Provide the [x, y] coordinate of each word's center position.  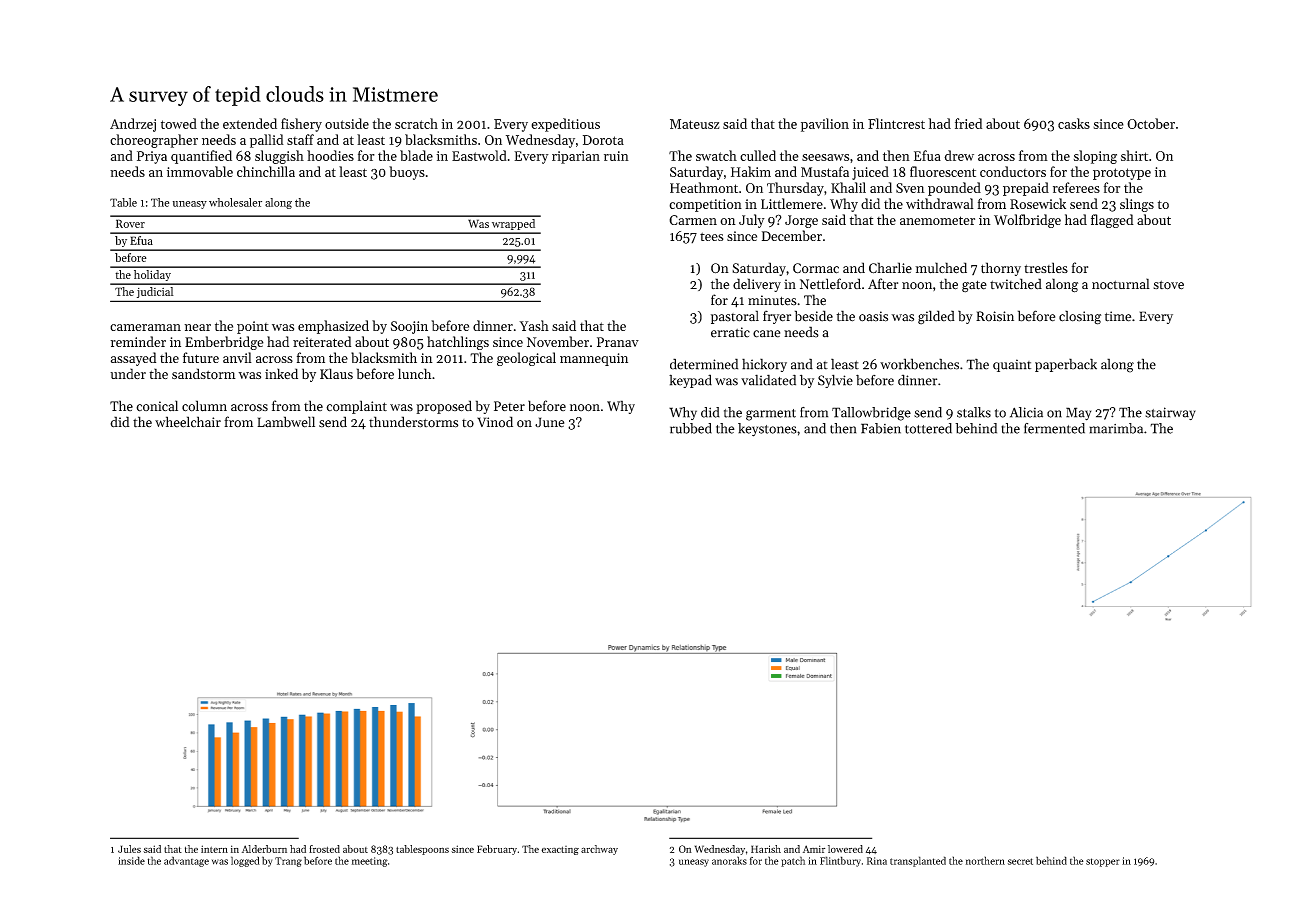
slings [1137, 205]
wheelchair [188, 422]
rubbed [691, 428]
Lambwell [286, 422]
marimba [1116, 428]
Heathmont [704, 187]
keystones [767, 430]
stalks [974, 412]
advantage [186, 861]
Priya [152, 157]
